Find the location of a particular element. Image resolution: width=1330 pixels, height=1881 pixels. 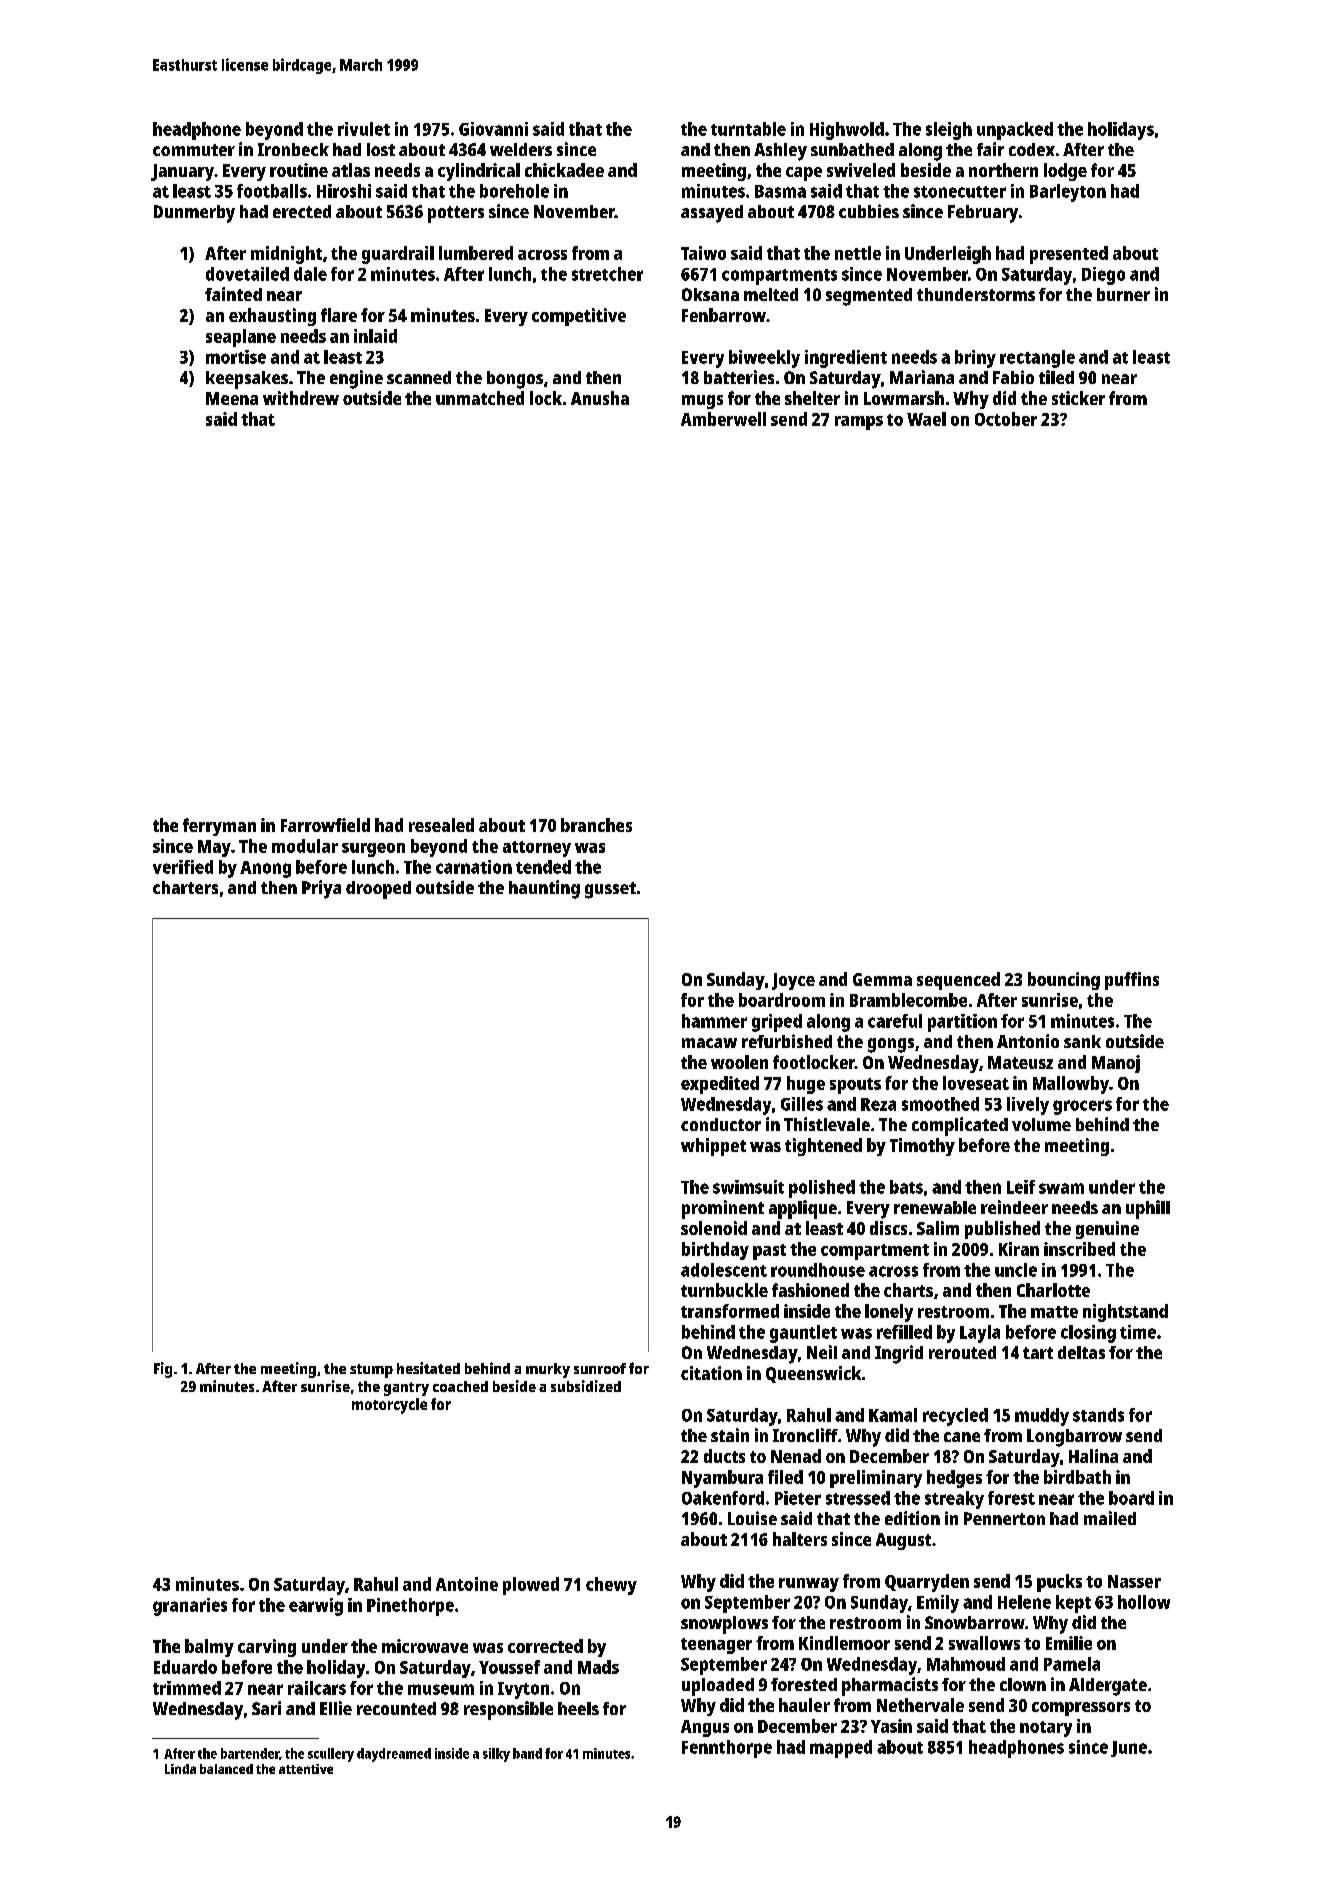

band is located at coordinates (527, 1753).
